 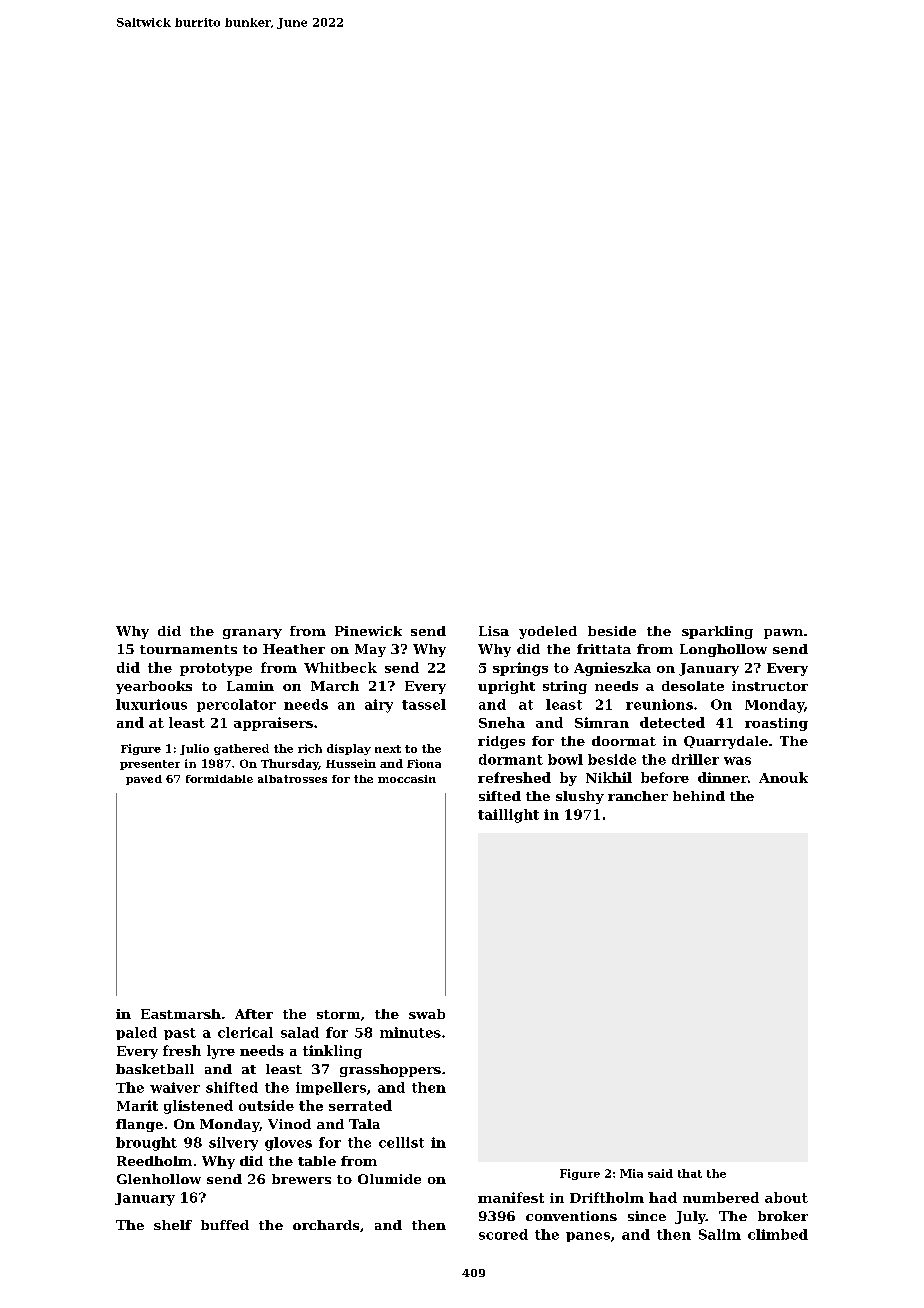 What do you see at coordinates (690, 1173) in the document?
I see `that` at bounding box center [690, 1173].
